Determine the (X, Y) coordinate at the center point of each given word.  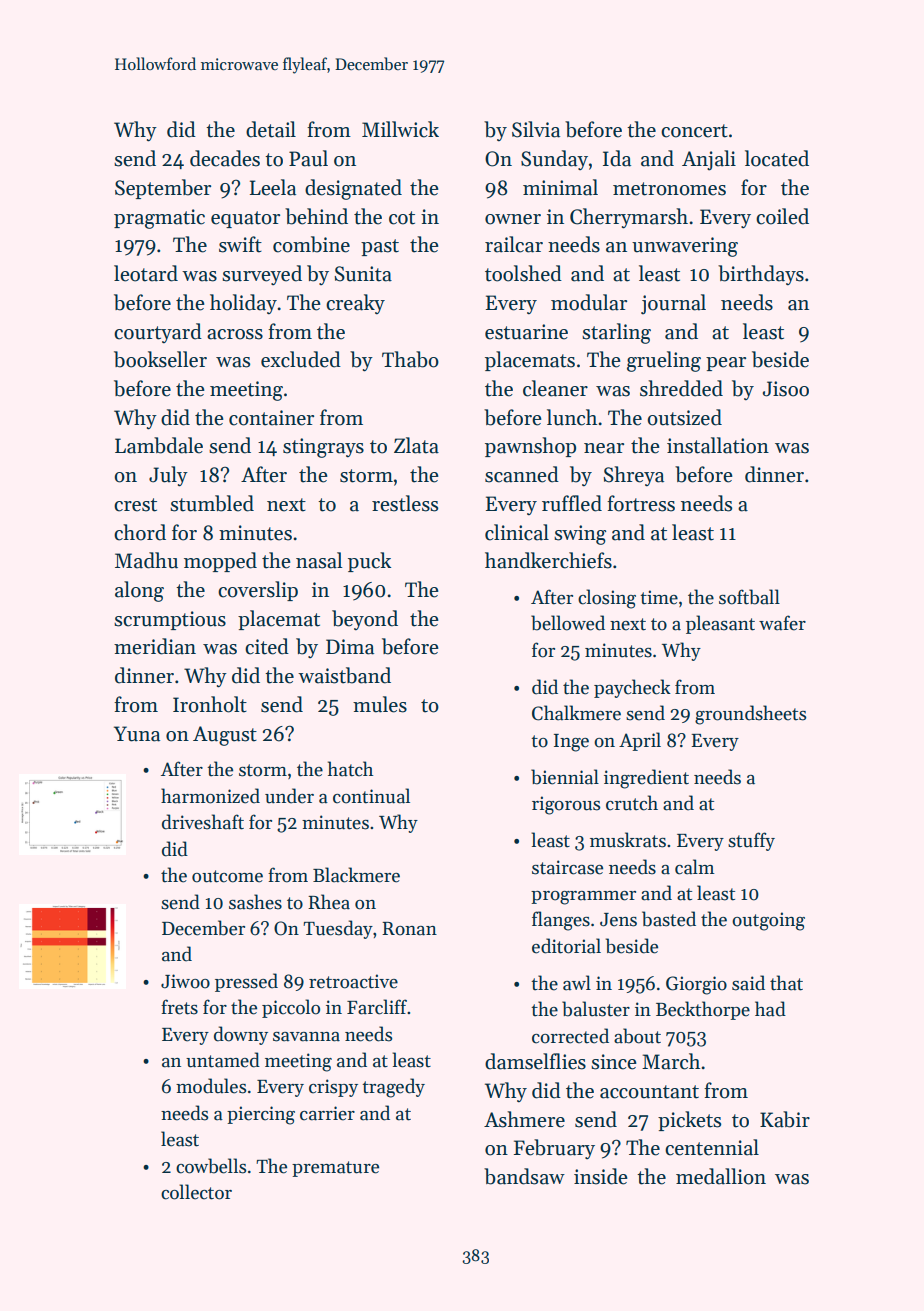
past (380, 247)
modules (211, 1086)
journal (673, 304)
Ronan (409, 929)
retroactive (353, 981)
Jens (618, 920)
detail (271, 129)
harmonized (210, 796)
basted (669, 919)
